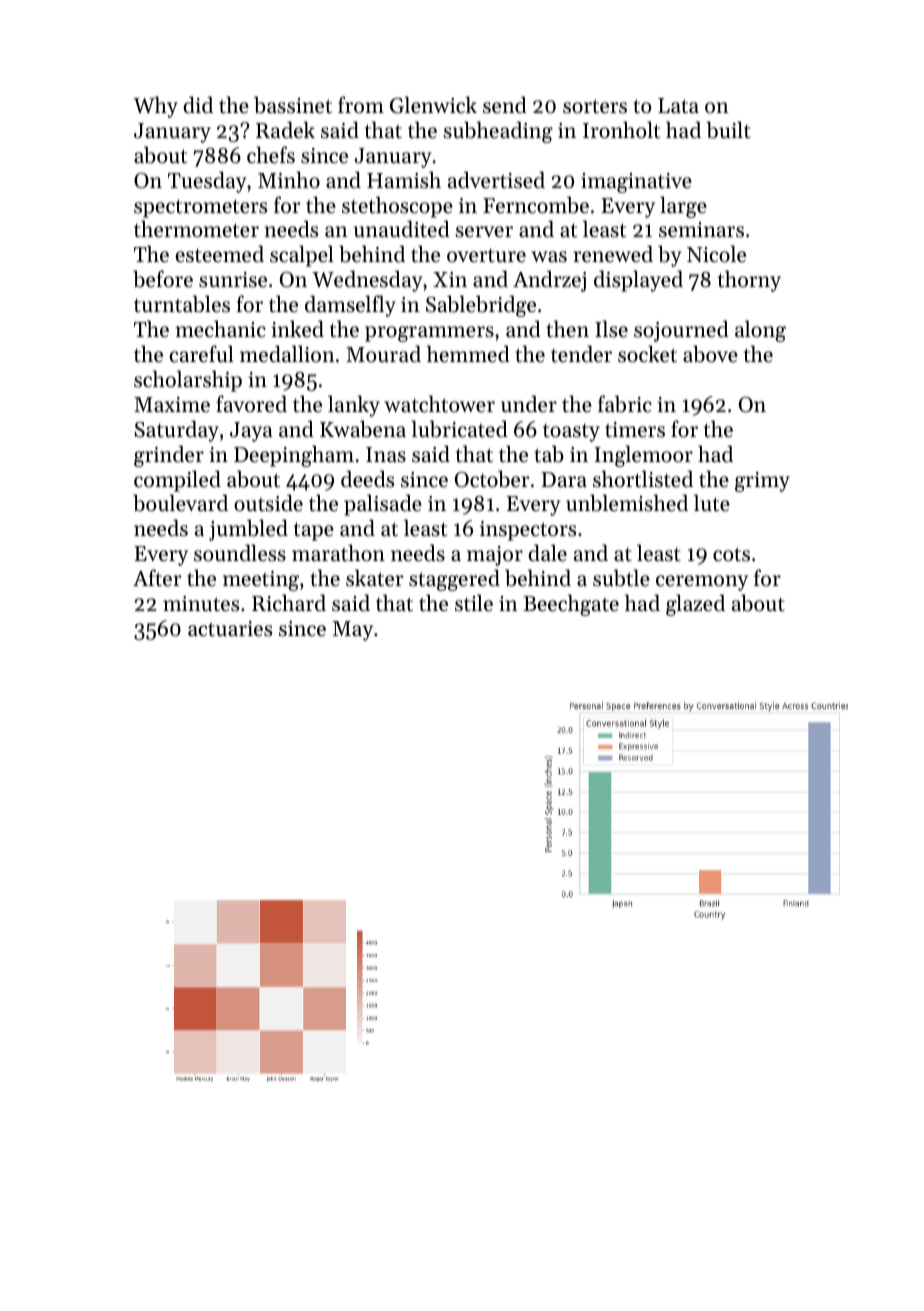  Describe the element at coordinates (647, 354) in the document. I see `socket` at that location.
